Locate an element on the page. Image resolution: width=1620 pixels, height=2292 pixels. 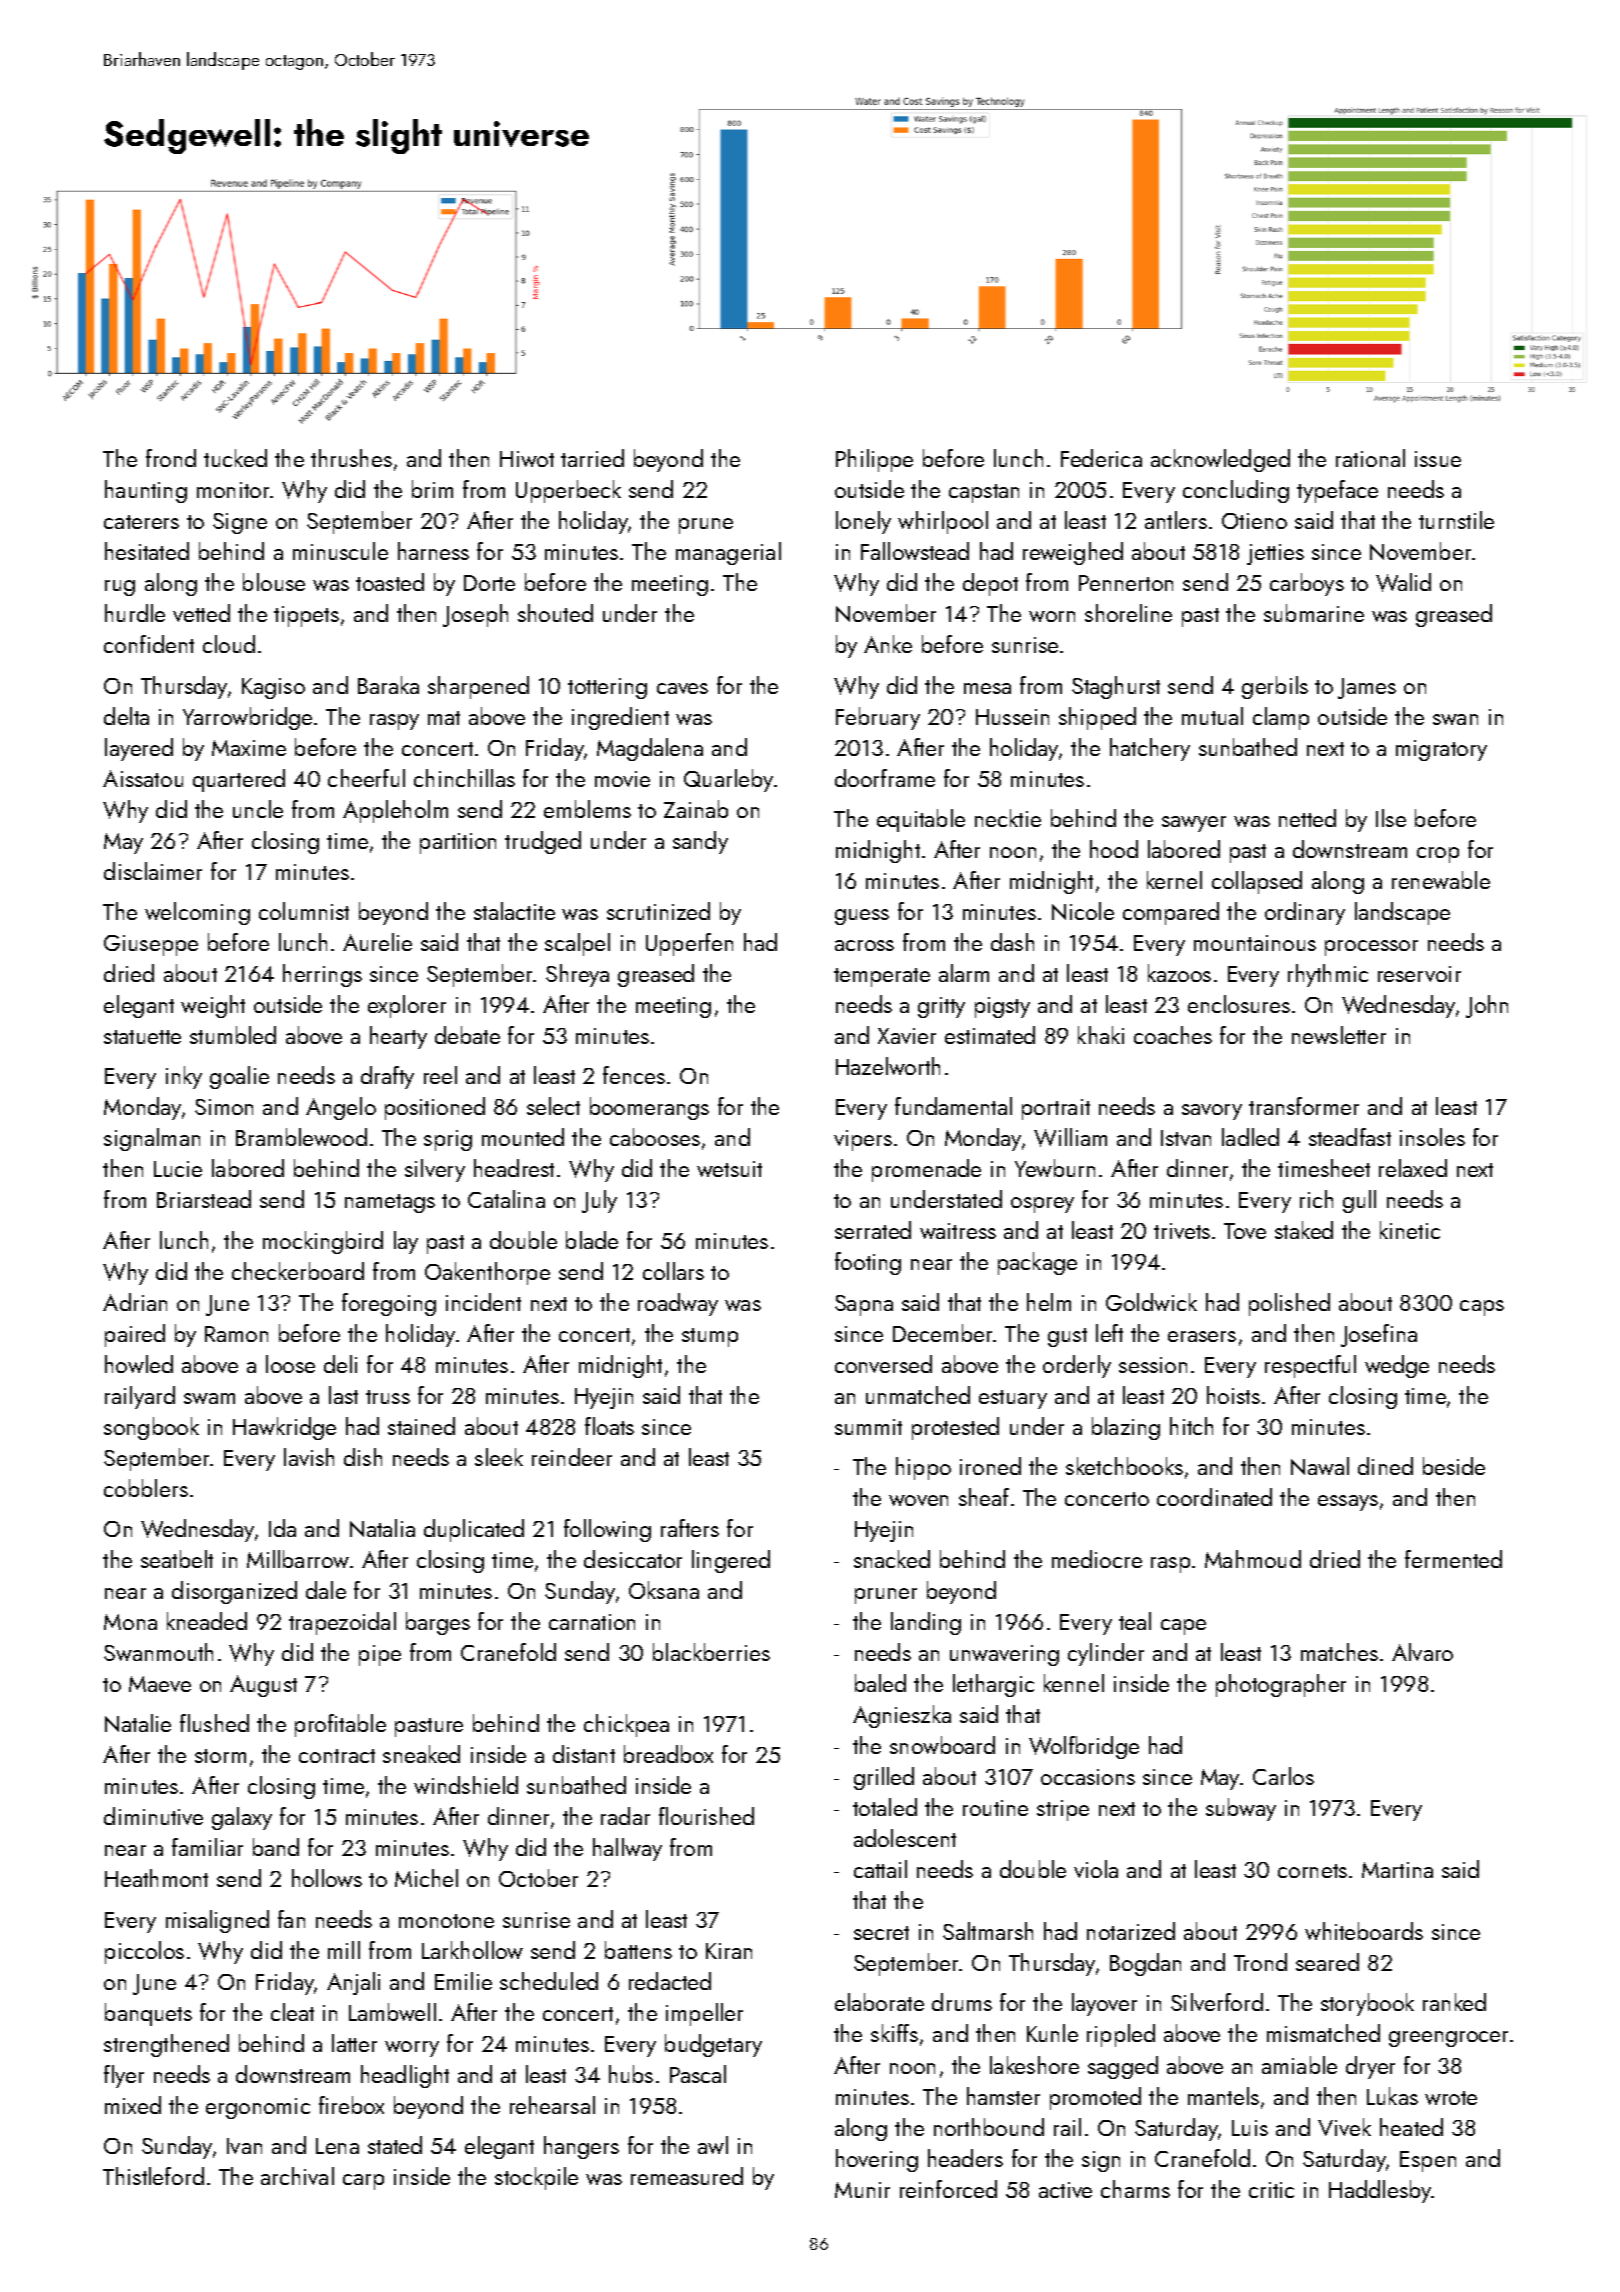
headlight is located at coordinates (405, 2076).
